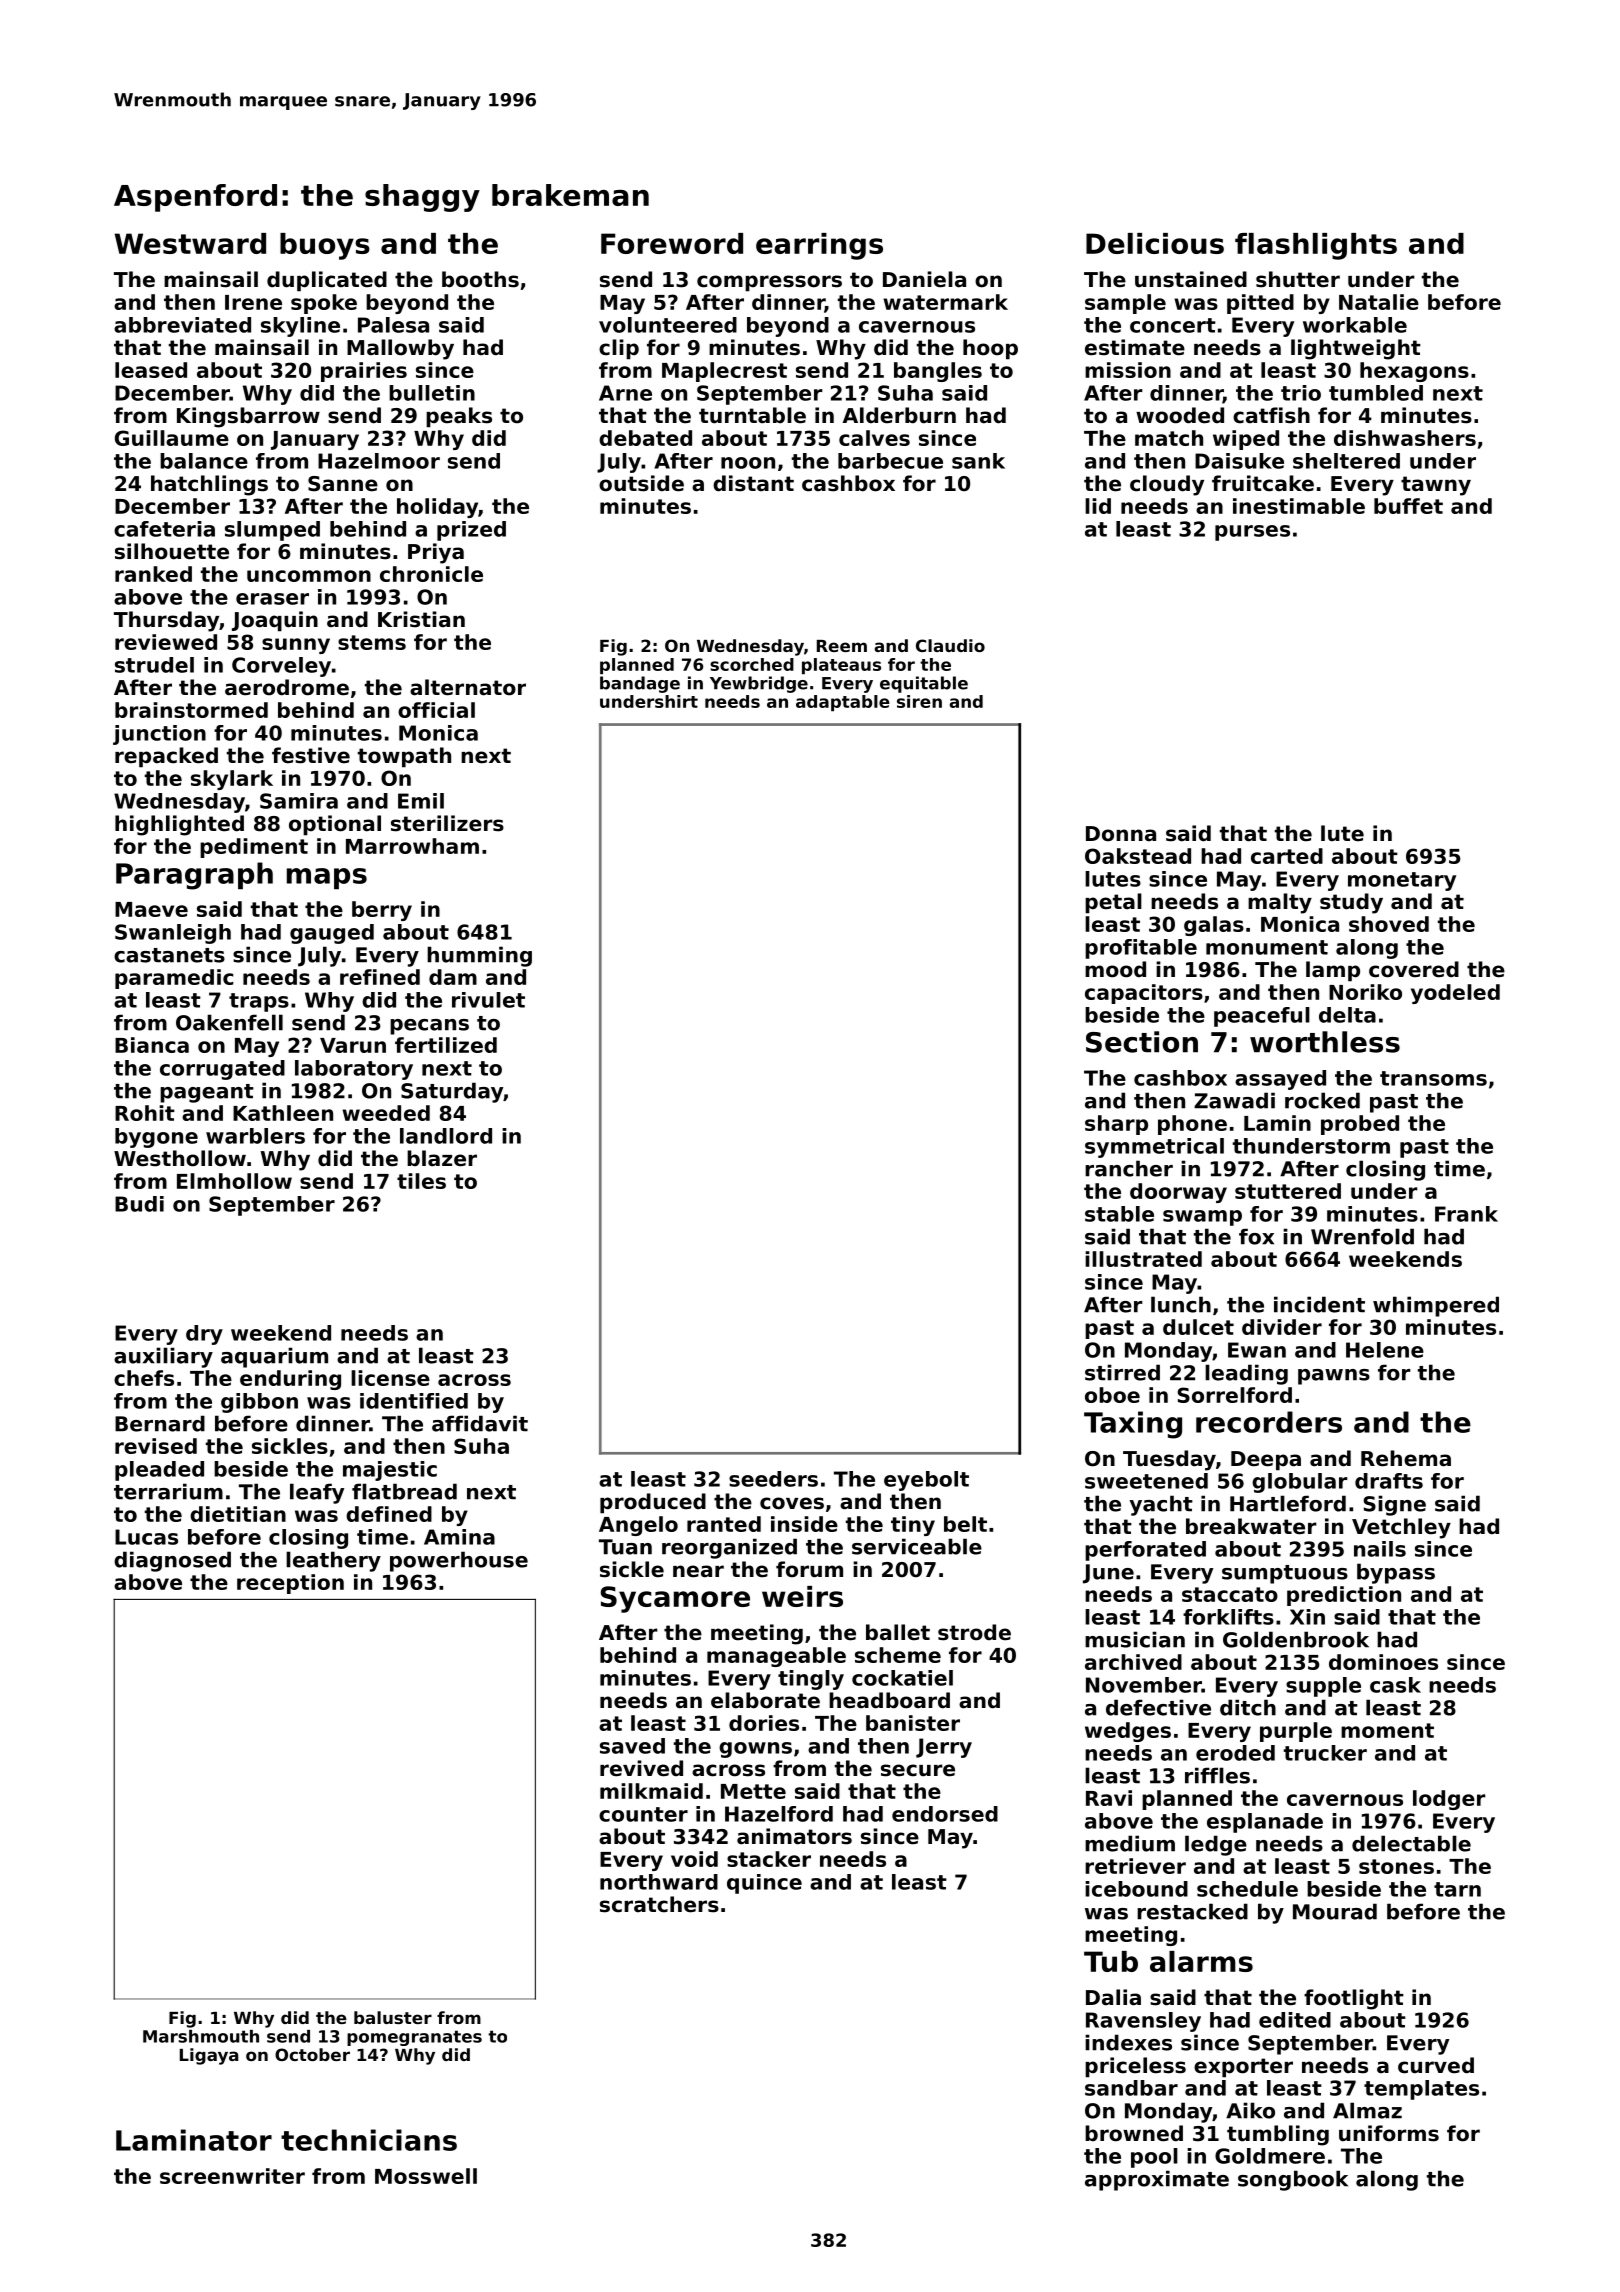 This screenshot has height=2292, width=1620. I want to click on pool, so click(1154, 2158).
